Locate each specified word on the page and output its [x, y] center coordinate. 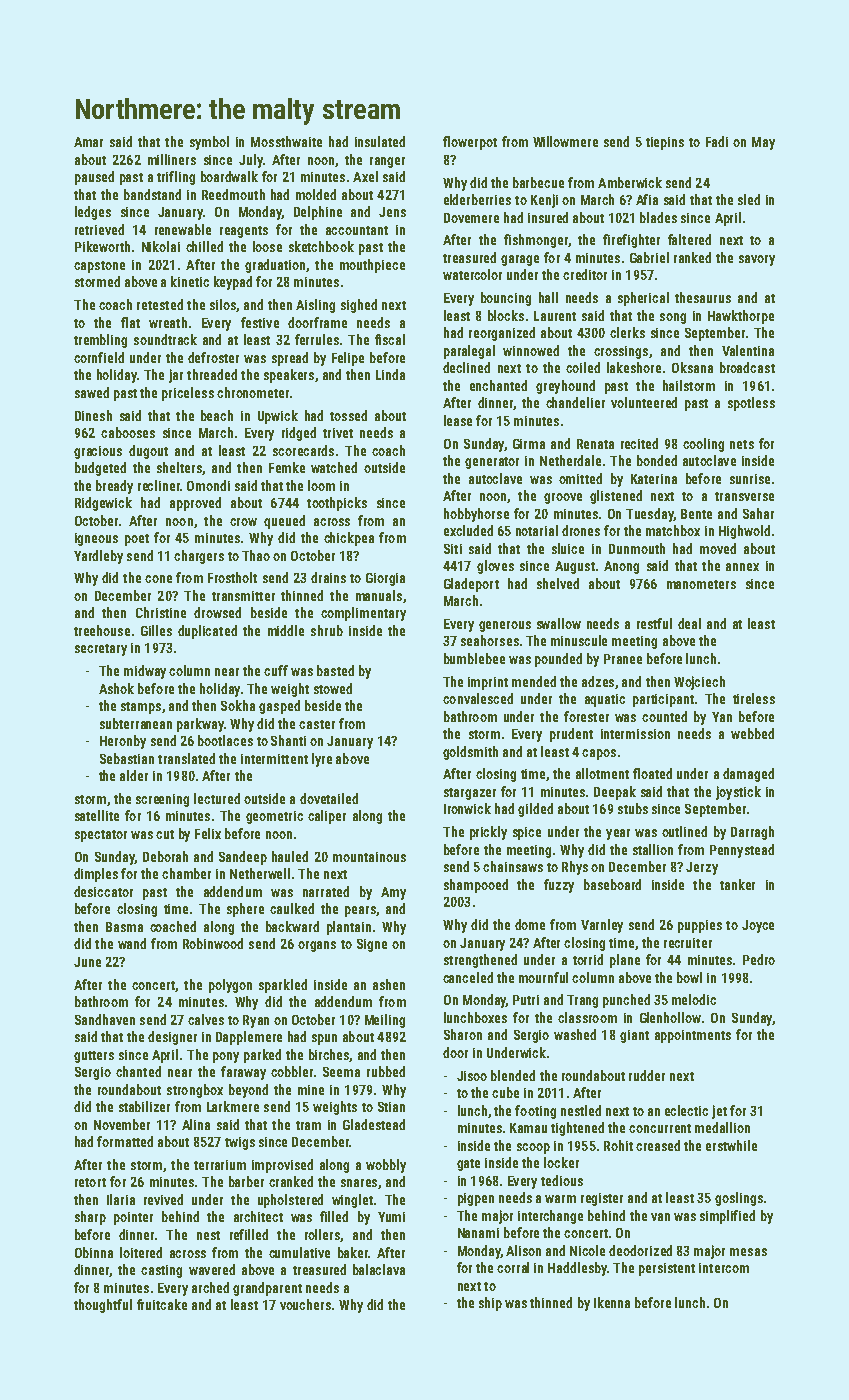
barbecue [538, 182]
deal [689, 623]
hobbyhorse [476, 515]
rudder [647, 1075]
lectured [217, 798]
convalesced [478, 698]
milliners [172, 159]
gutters [94, 1057]
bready [114, 487]
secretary [101, 650]
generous [505, 626]
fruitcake [162, 1304]
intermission [635, 734]
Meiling [385, 1021]
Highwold [744, 532]
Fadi [717, 141]
